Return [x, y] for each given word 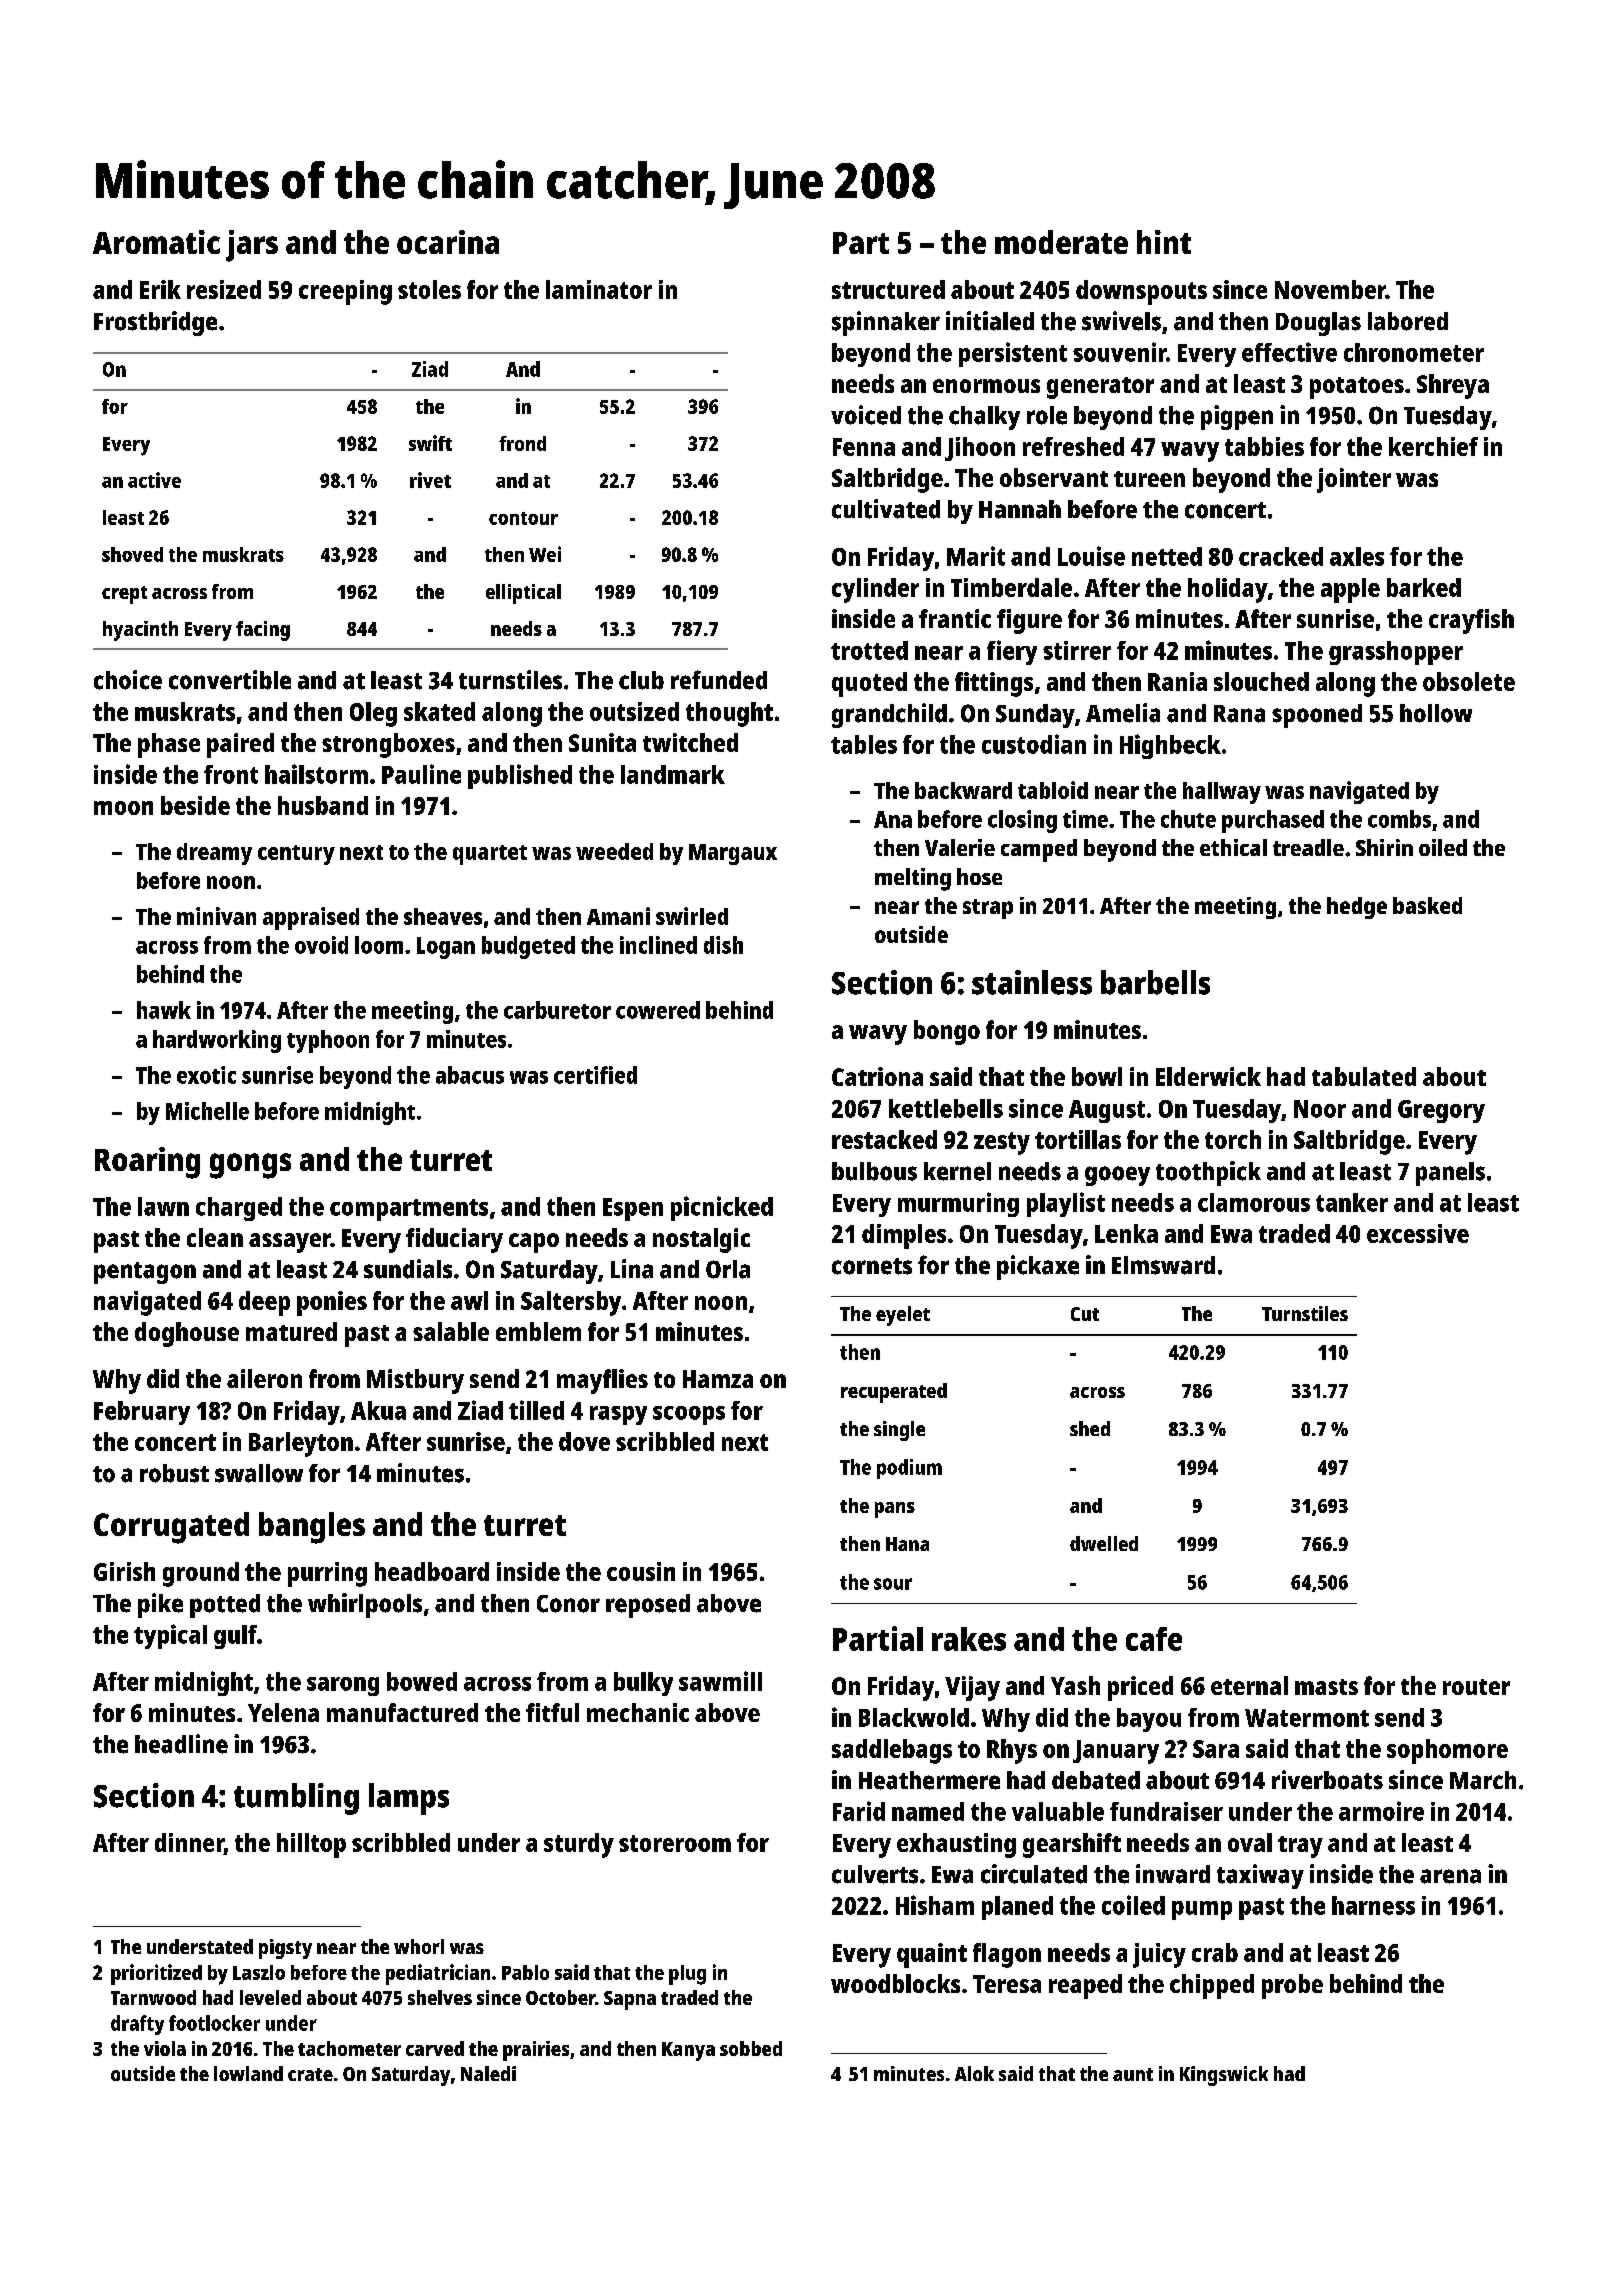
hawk [164, 1010]
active [154, 480]
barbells [1155, 982]
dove [584, 1441]
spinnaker [886, 323]
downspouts [1141, 292]
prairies [536, 2051]
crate [310, 2074]
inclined [658, 945]
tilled [536, 1410]
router [1476, 1687]
